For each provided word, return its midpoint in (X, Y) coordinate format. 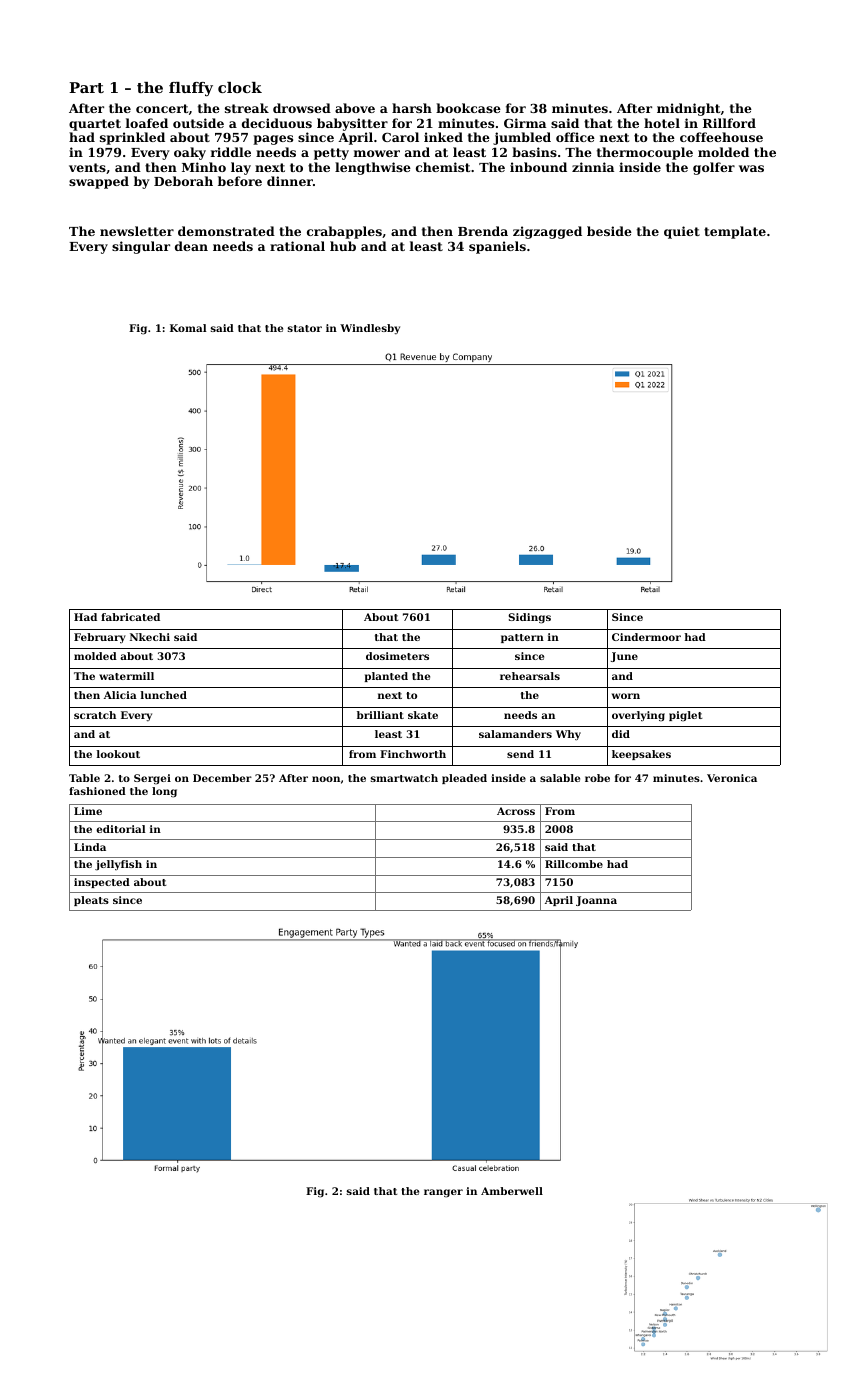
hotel (662, 123)
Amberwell (512, 1191)
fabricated (130, 617)
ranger (443, 1193)
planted (386, 677)
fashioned (97, 791)
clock (240, 87)
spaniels (497, 247)
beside (609, 231)
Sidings (529, 618)
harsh (412, 108)
